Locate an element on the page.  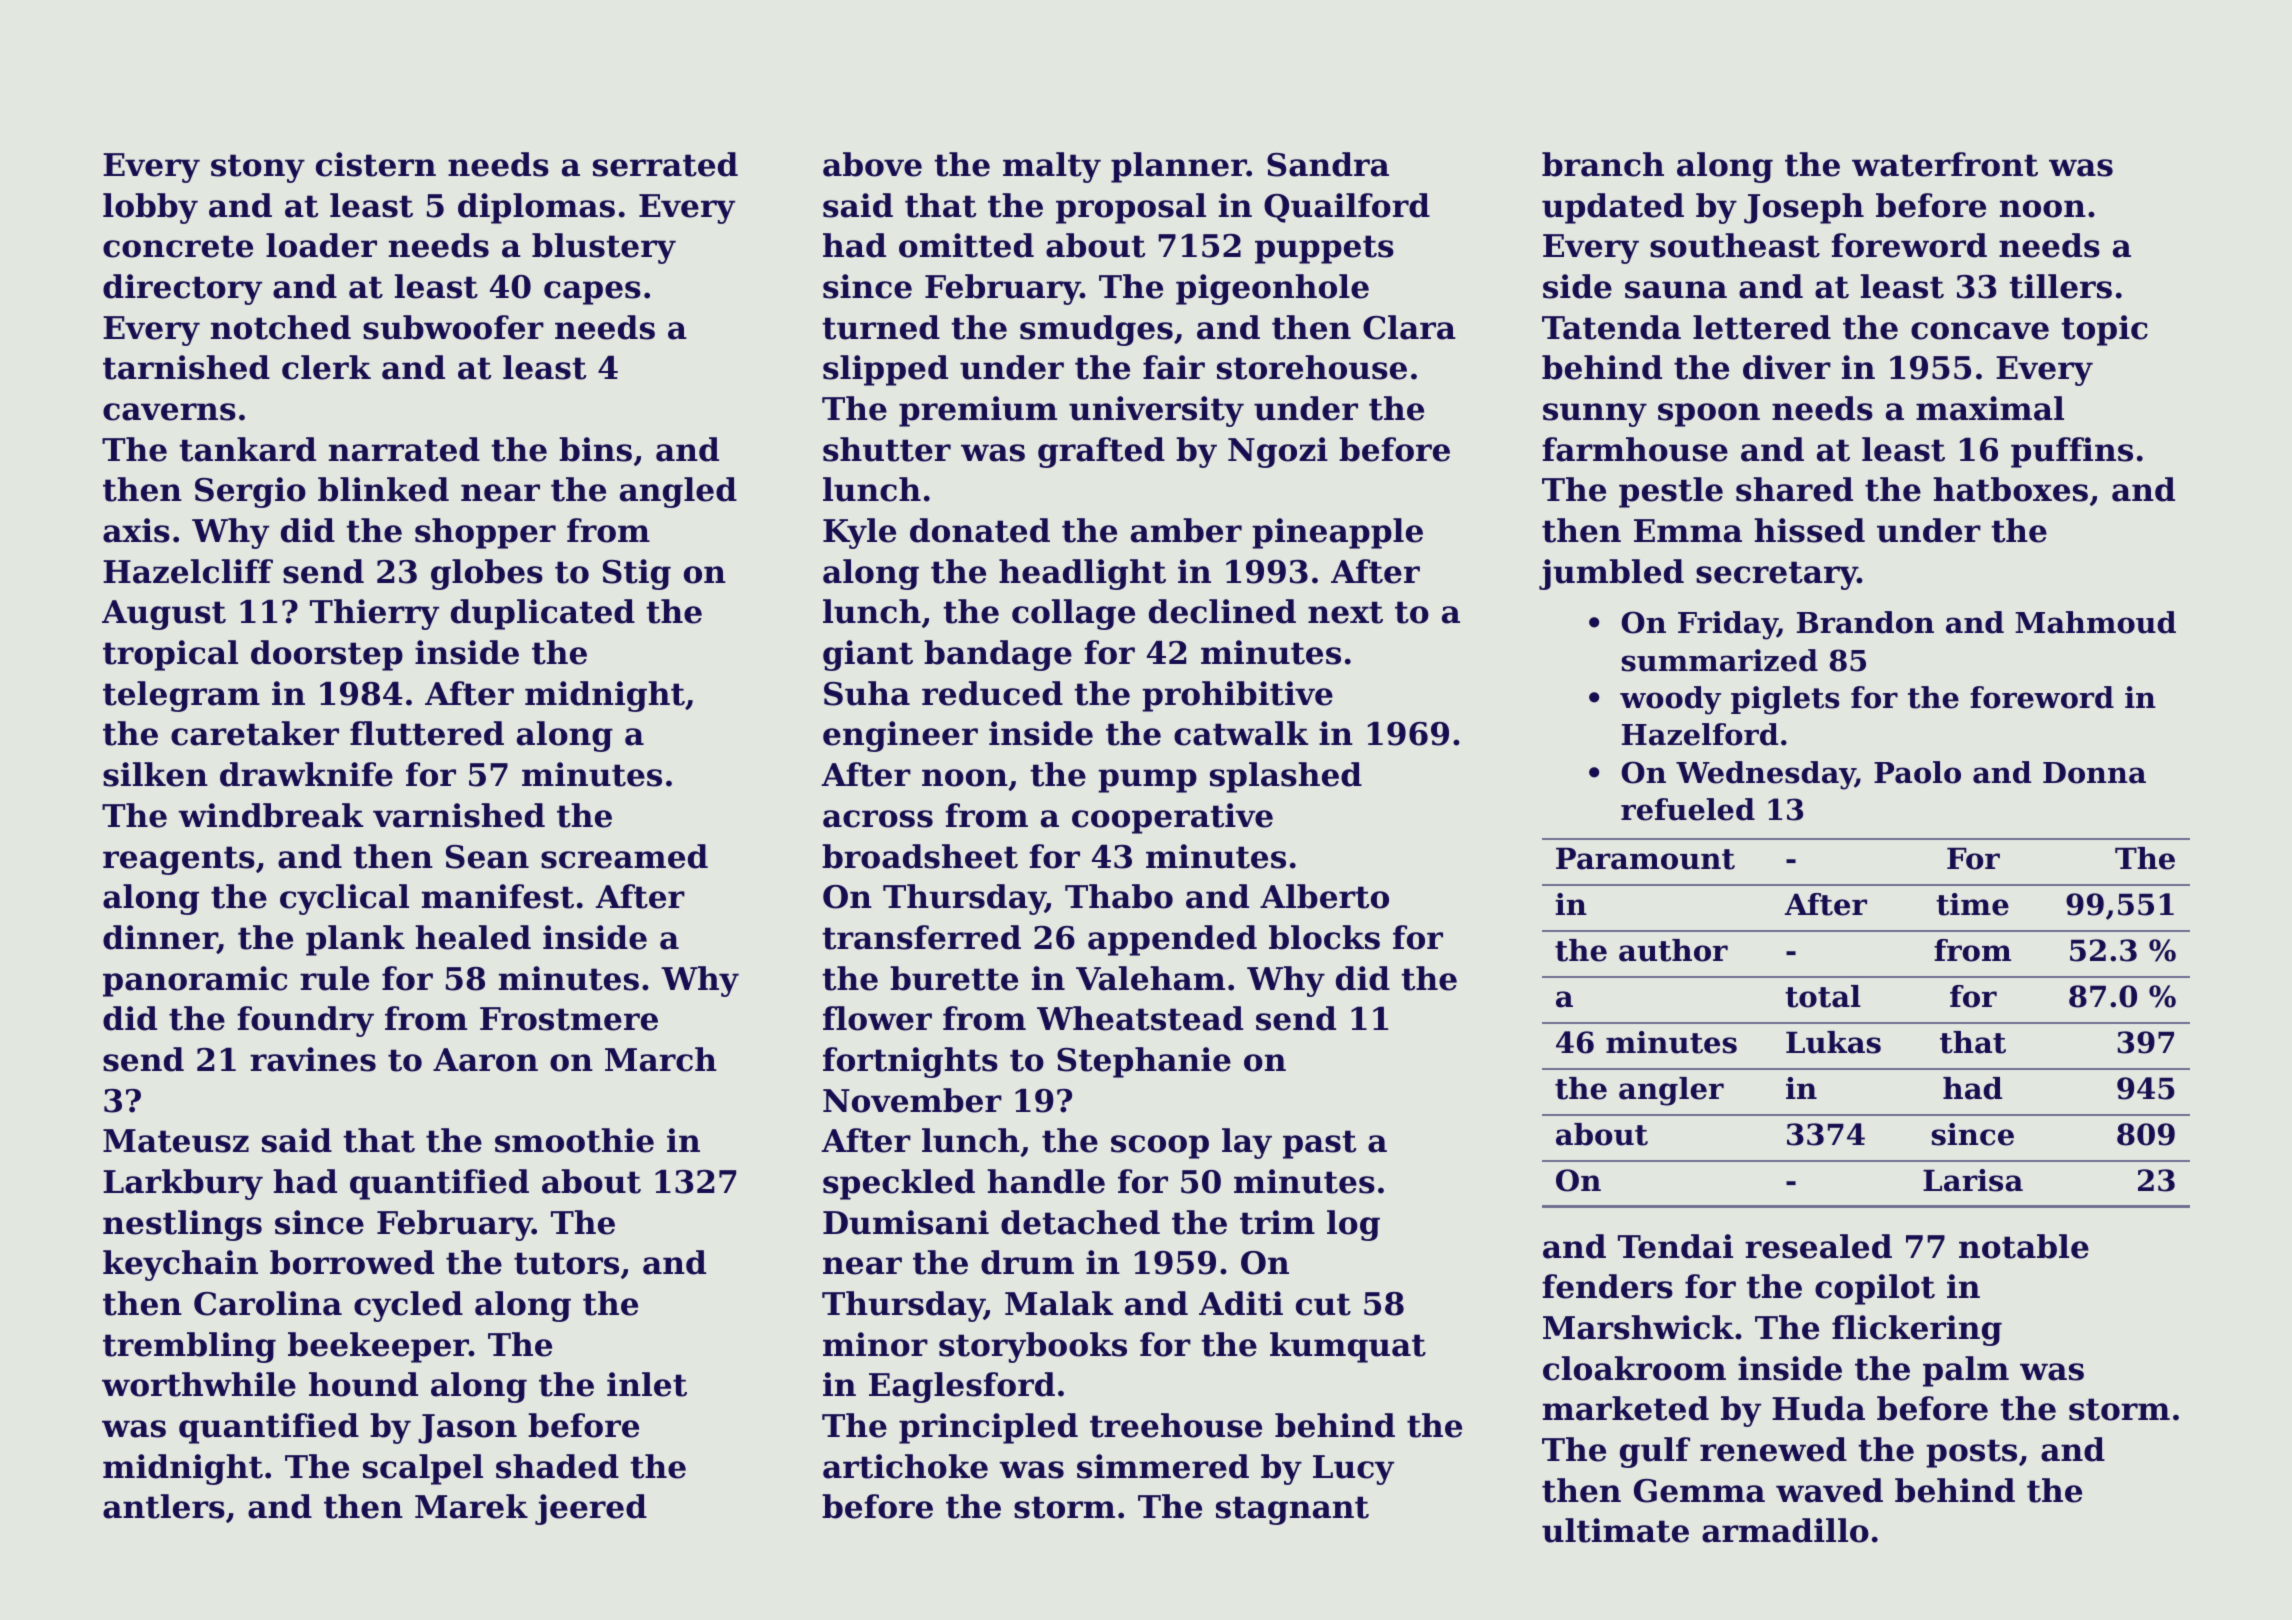
panoramic is located at coordinates (195, 981).
